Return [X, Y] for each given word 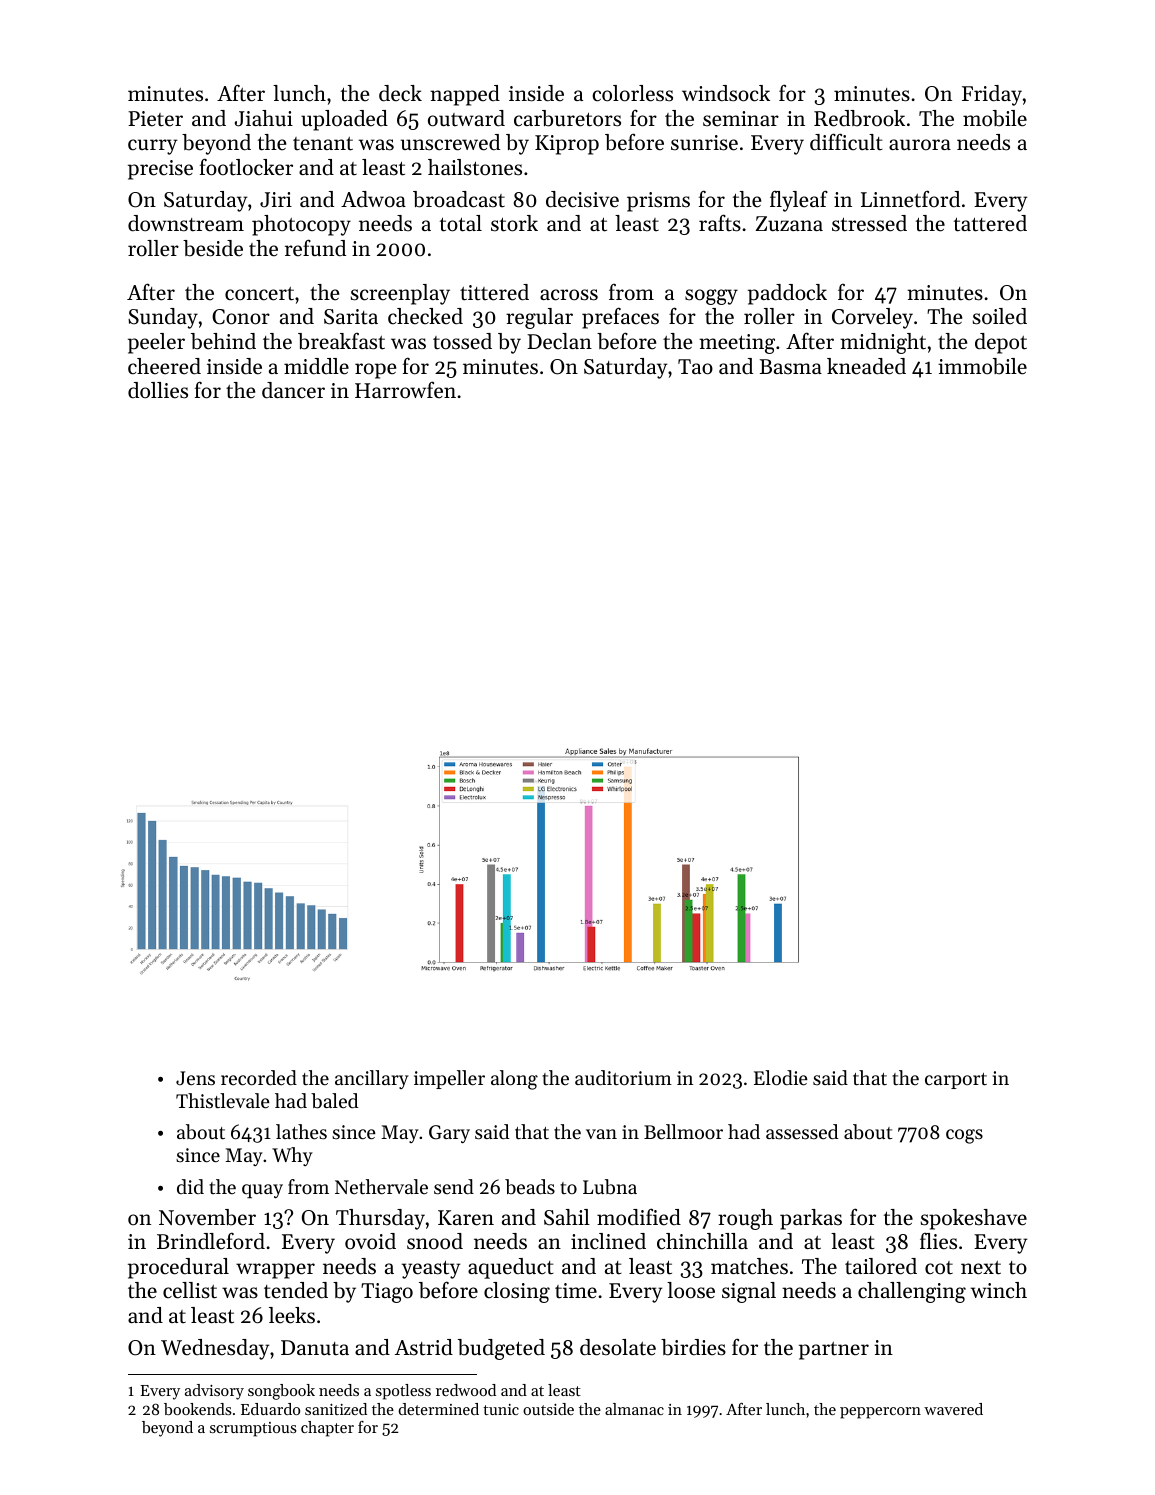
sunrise [704, 143]
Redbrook [859, 118]
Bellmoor [683, 1132]
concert [259, 294]
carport [956, 1081]
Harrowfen [405, 390]
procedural [178, 1268]
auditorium [623, 1077]
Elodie [781, 1078]
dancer [293, 390]
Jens [195, 1078]
